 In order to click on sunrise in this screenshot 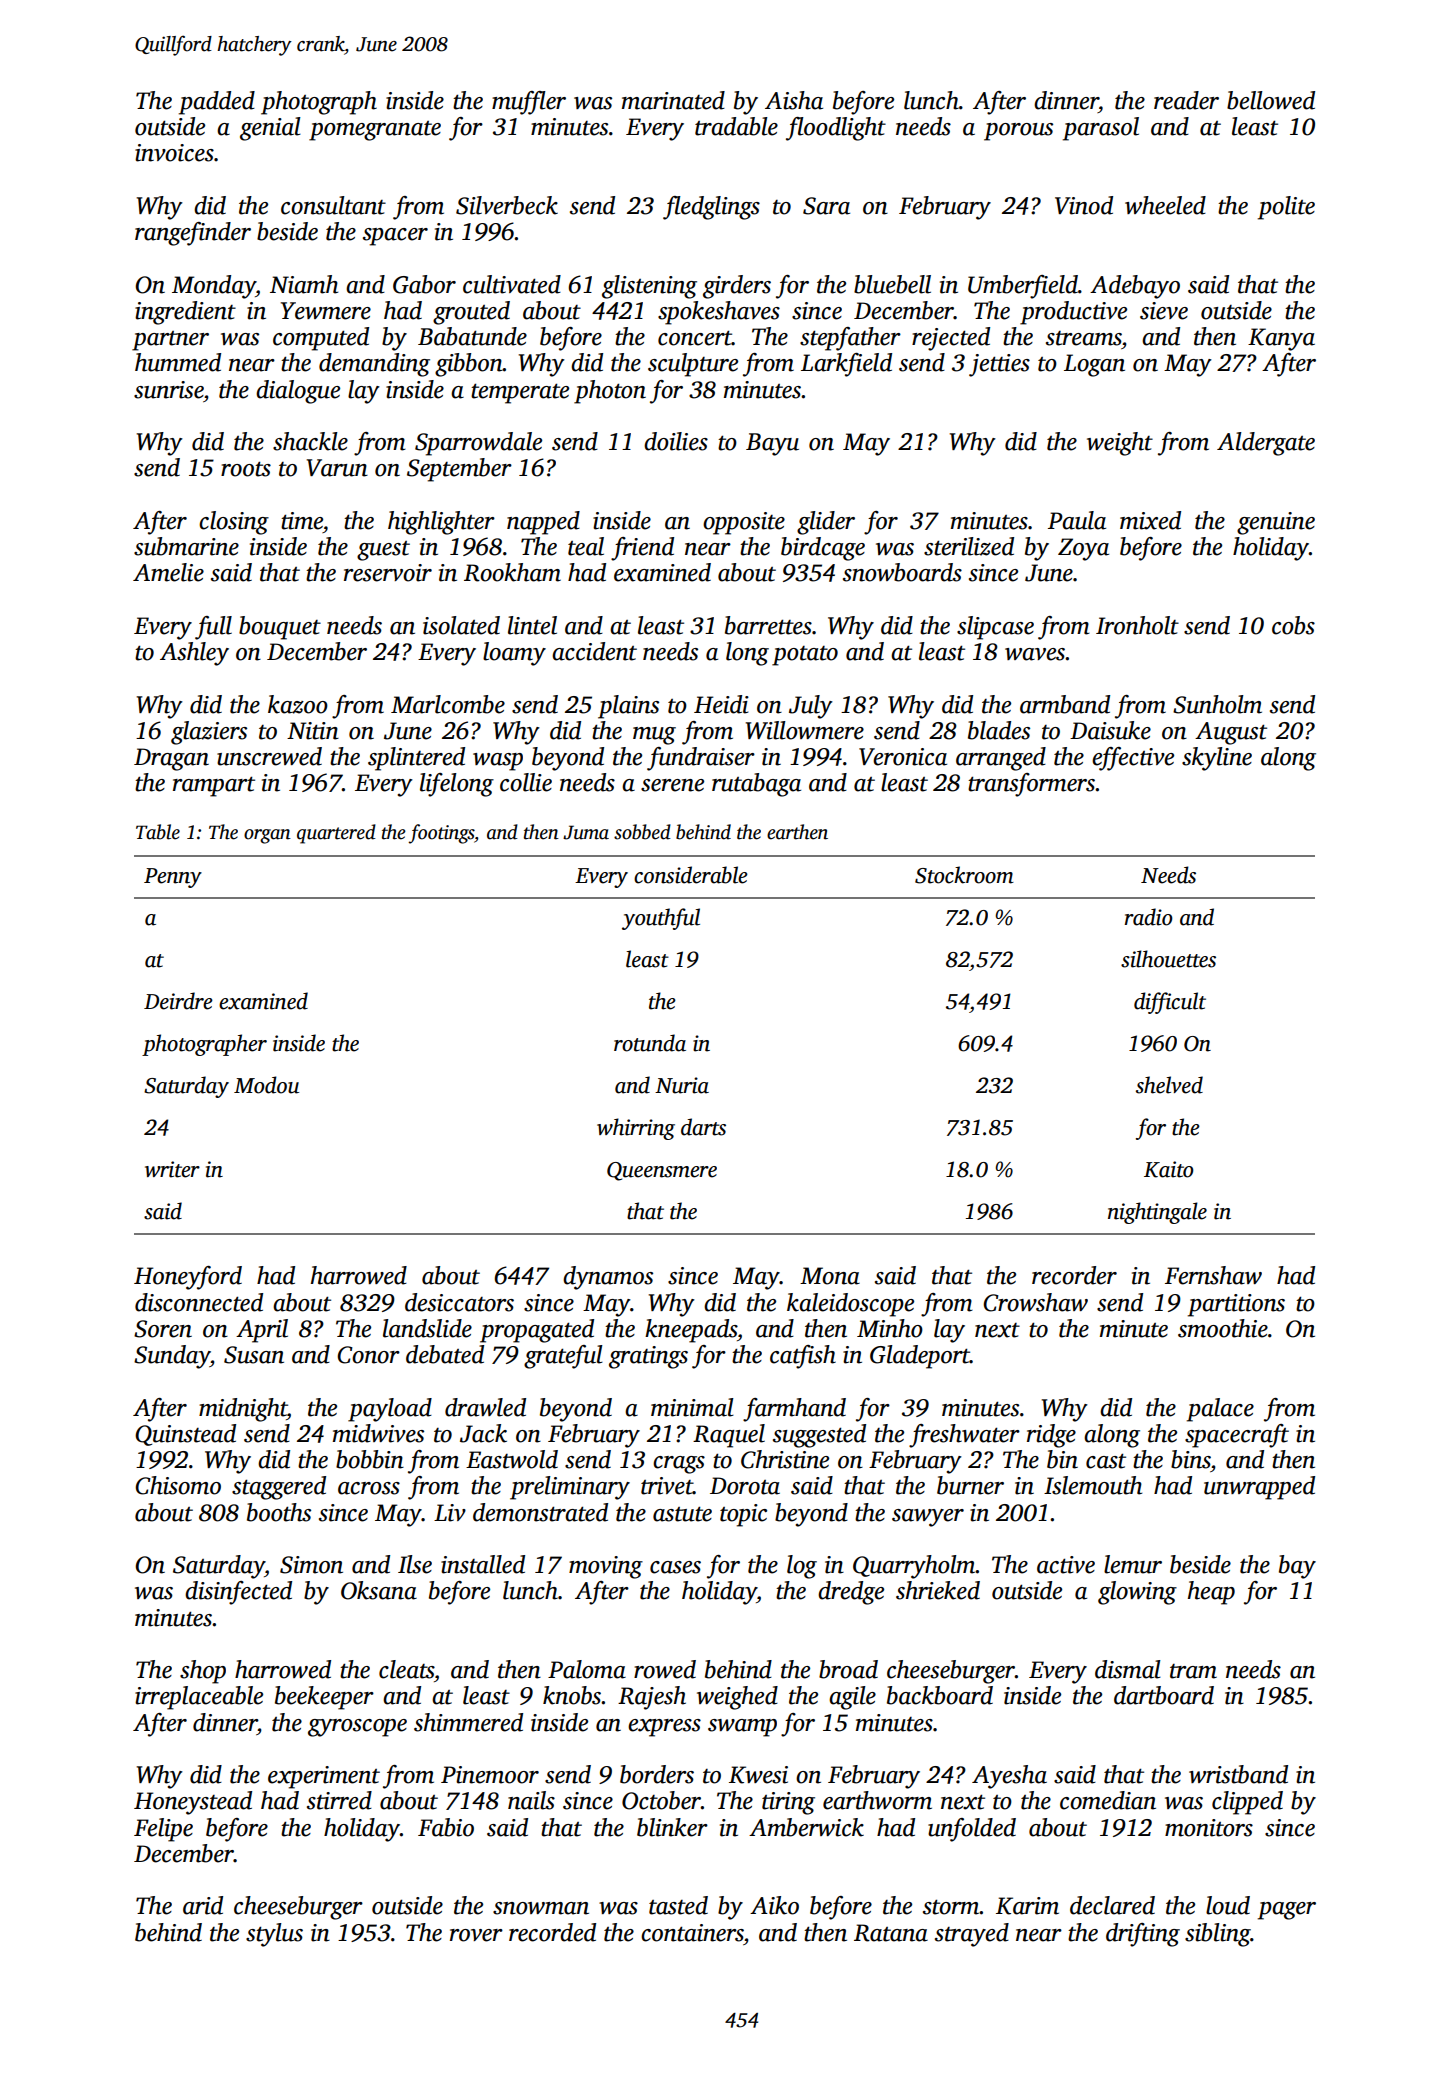, I will do `click(169, 390)`.
